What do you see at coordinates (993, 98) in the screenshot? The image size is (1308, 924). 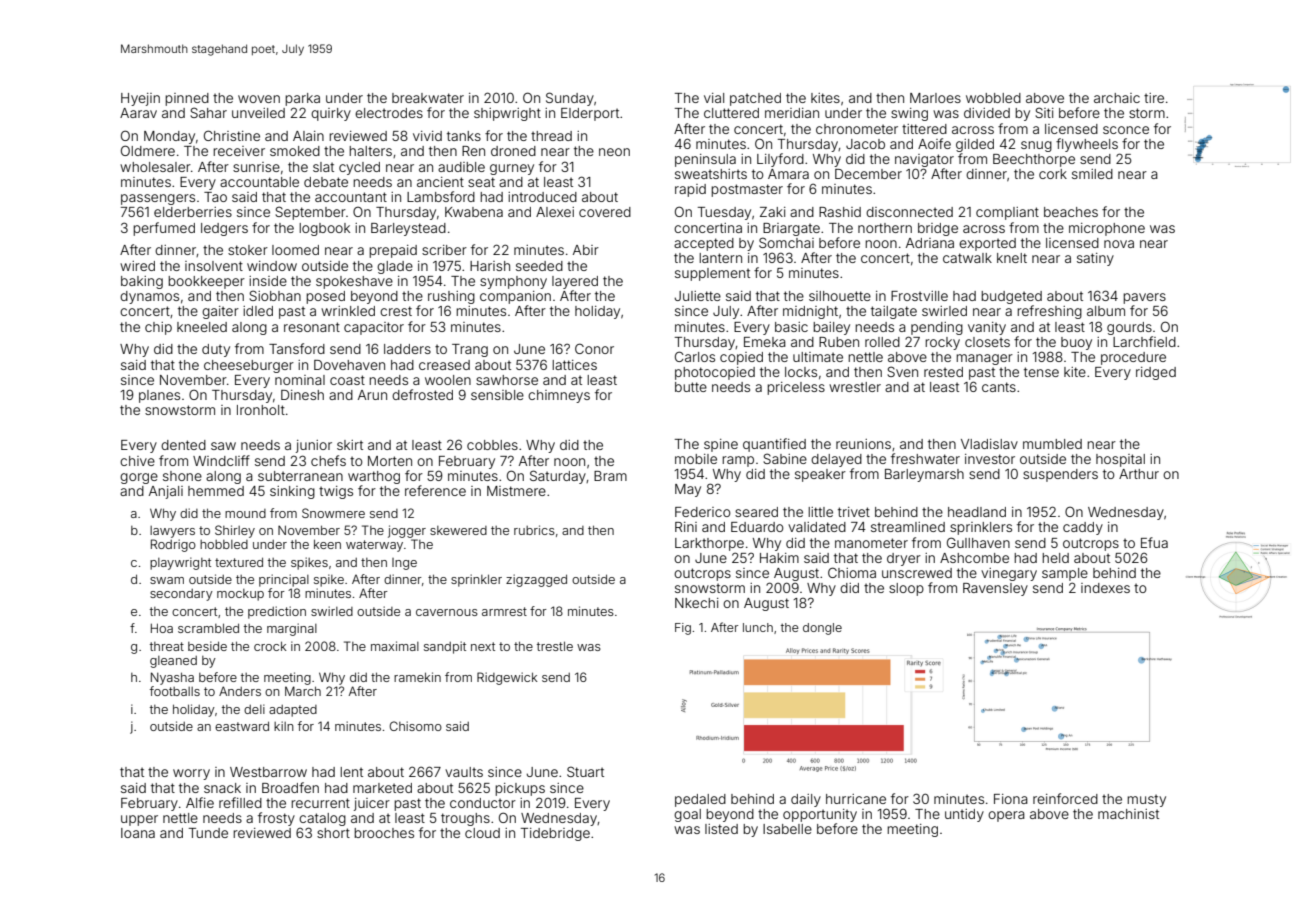 I see `wobbled` at bounding box center [993, 98].
